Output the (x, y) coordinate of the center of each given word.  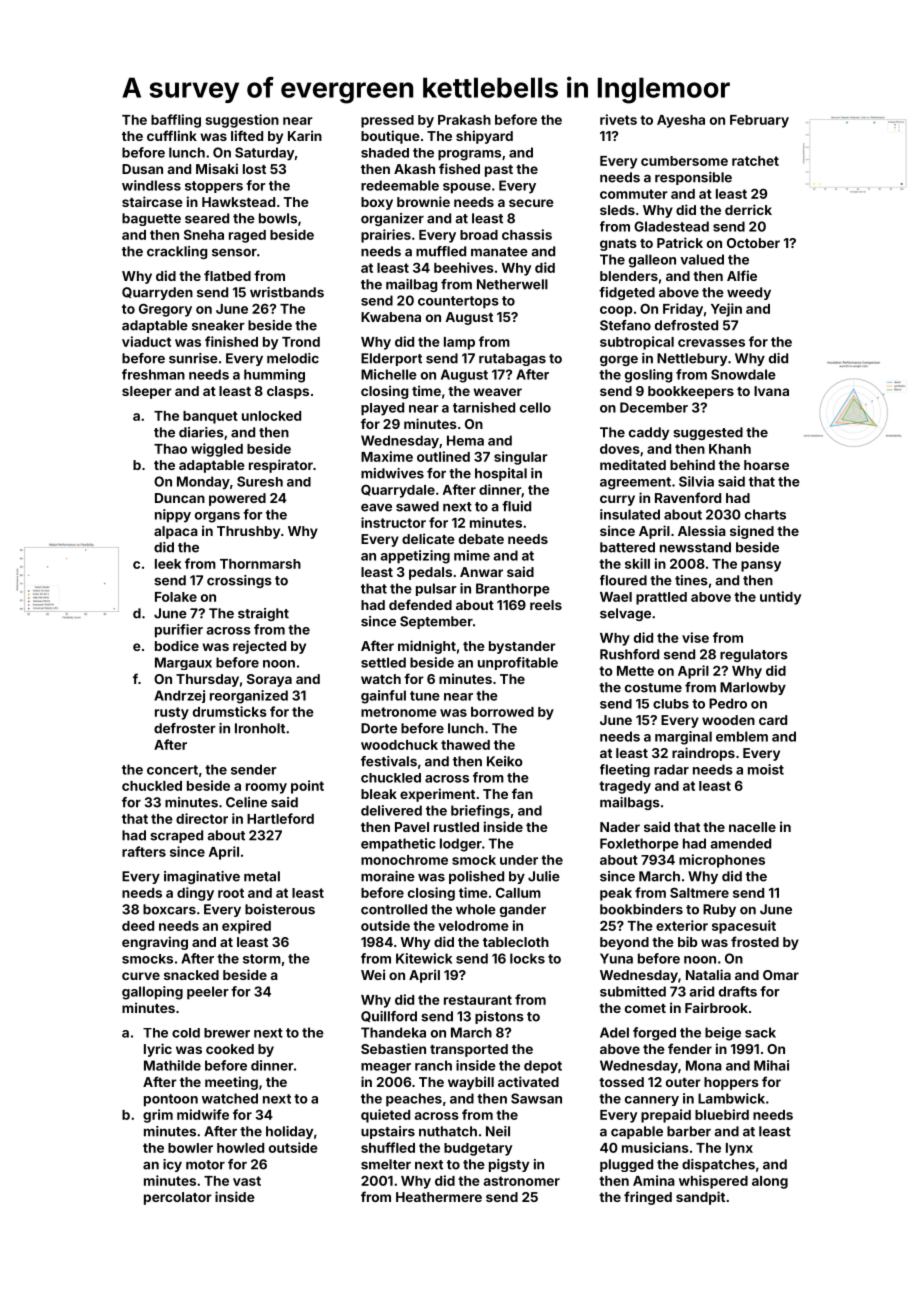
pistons (499, 1017)
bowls (278, 218)
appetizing (415, 557)
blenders (629, 276)
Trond (301, 342)
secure (531, 203)
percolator (178, 1198)
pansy (761, 566)
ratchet (755, 161)
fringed (648, 1198)
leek (168, 564)
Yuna (616, 958)
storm (262, 959)
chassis (527, 234)
